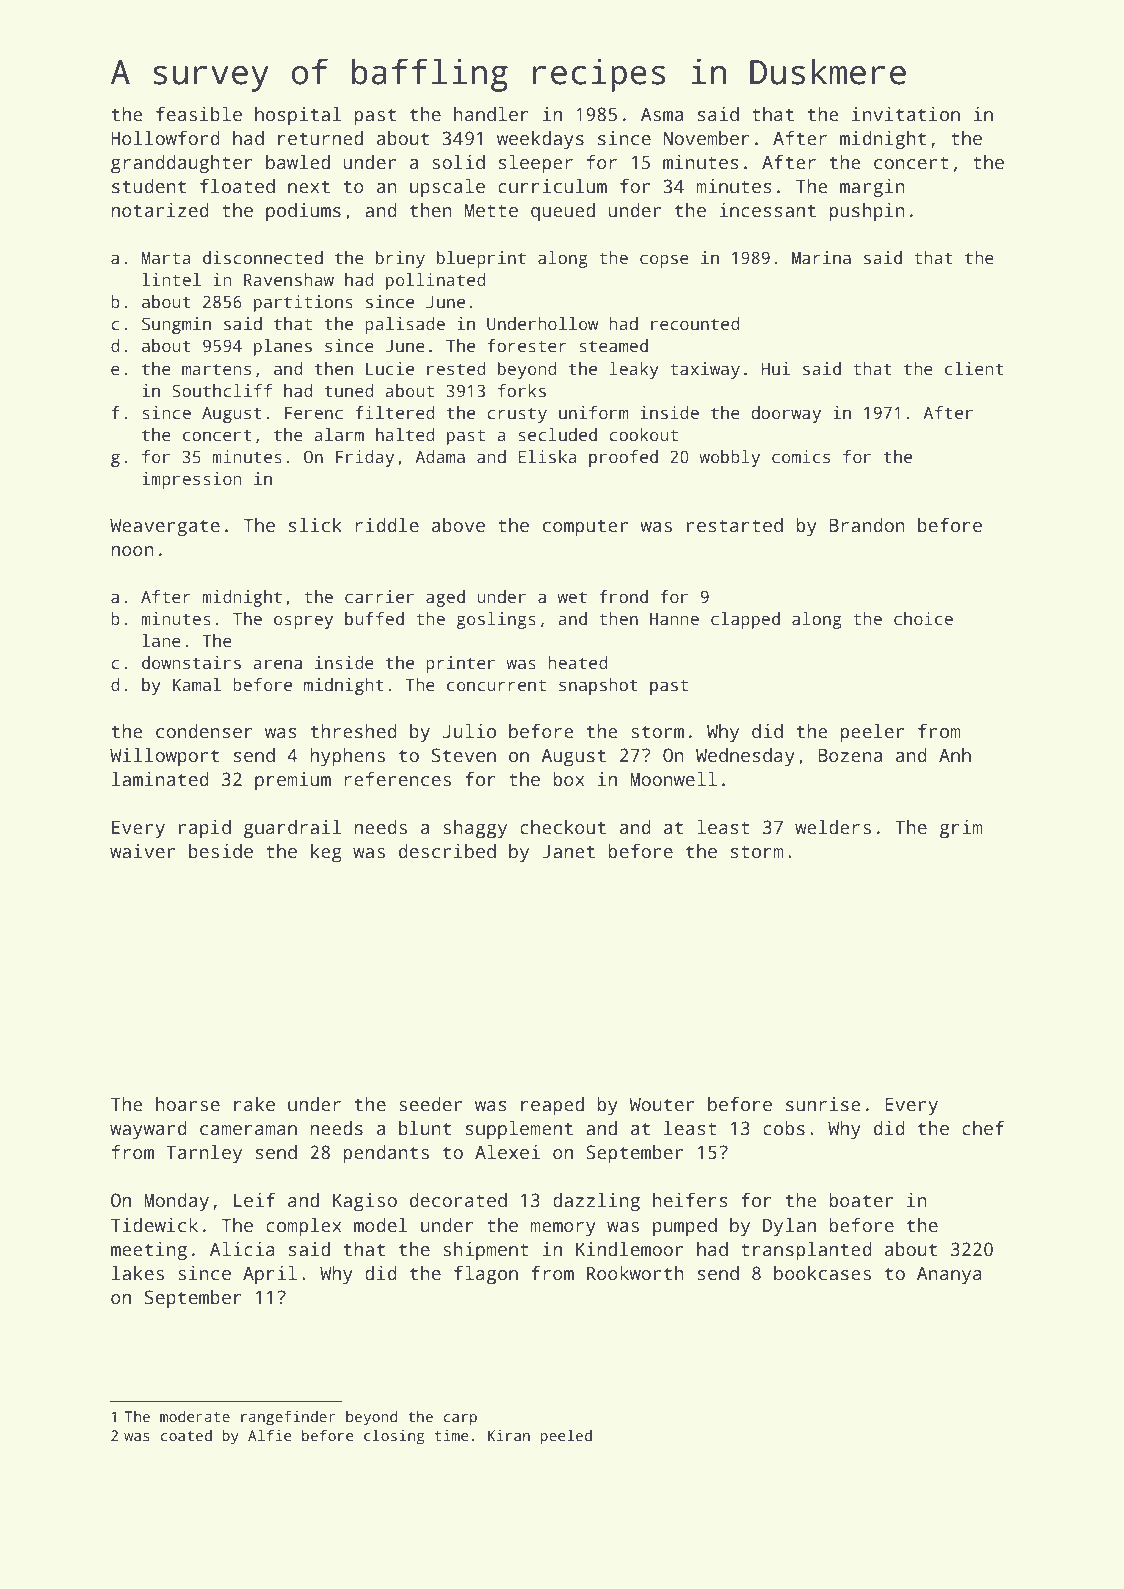  I want to click on carp, so click(460, 1420).
